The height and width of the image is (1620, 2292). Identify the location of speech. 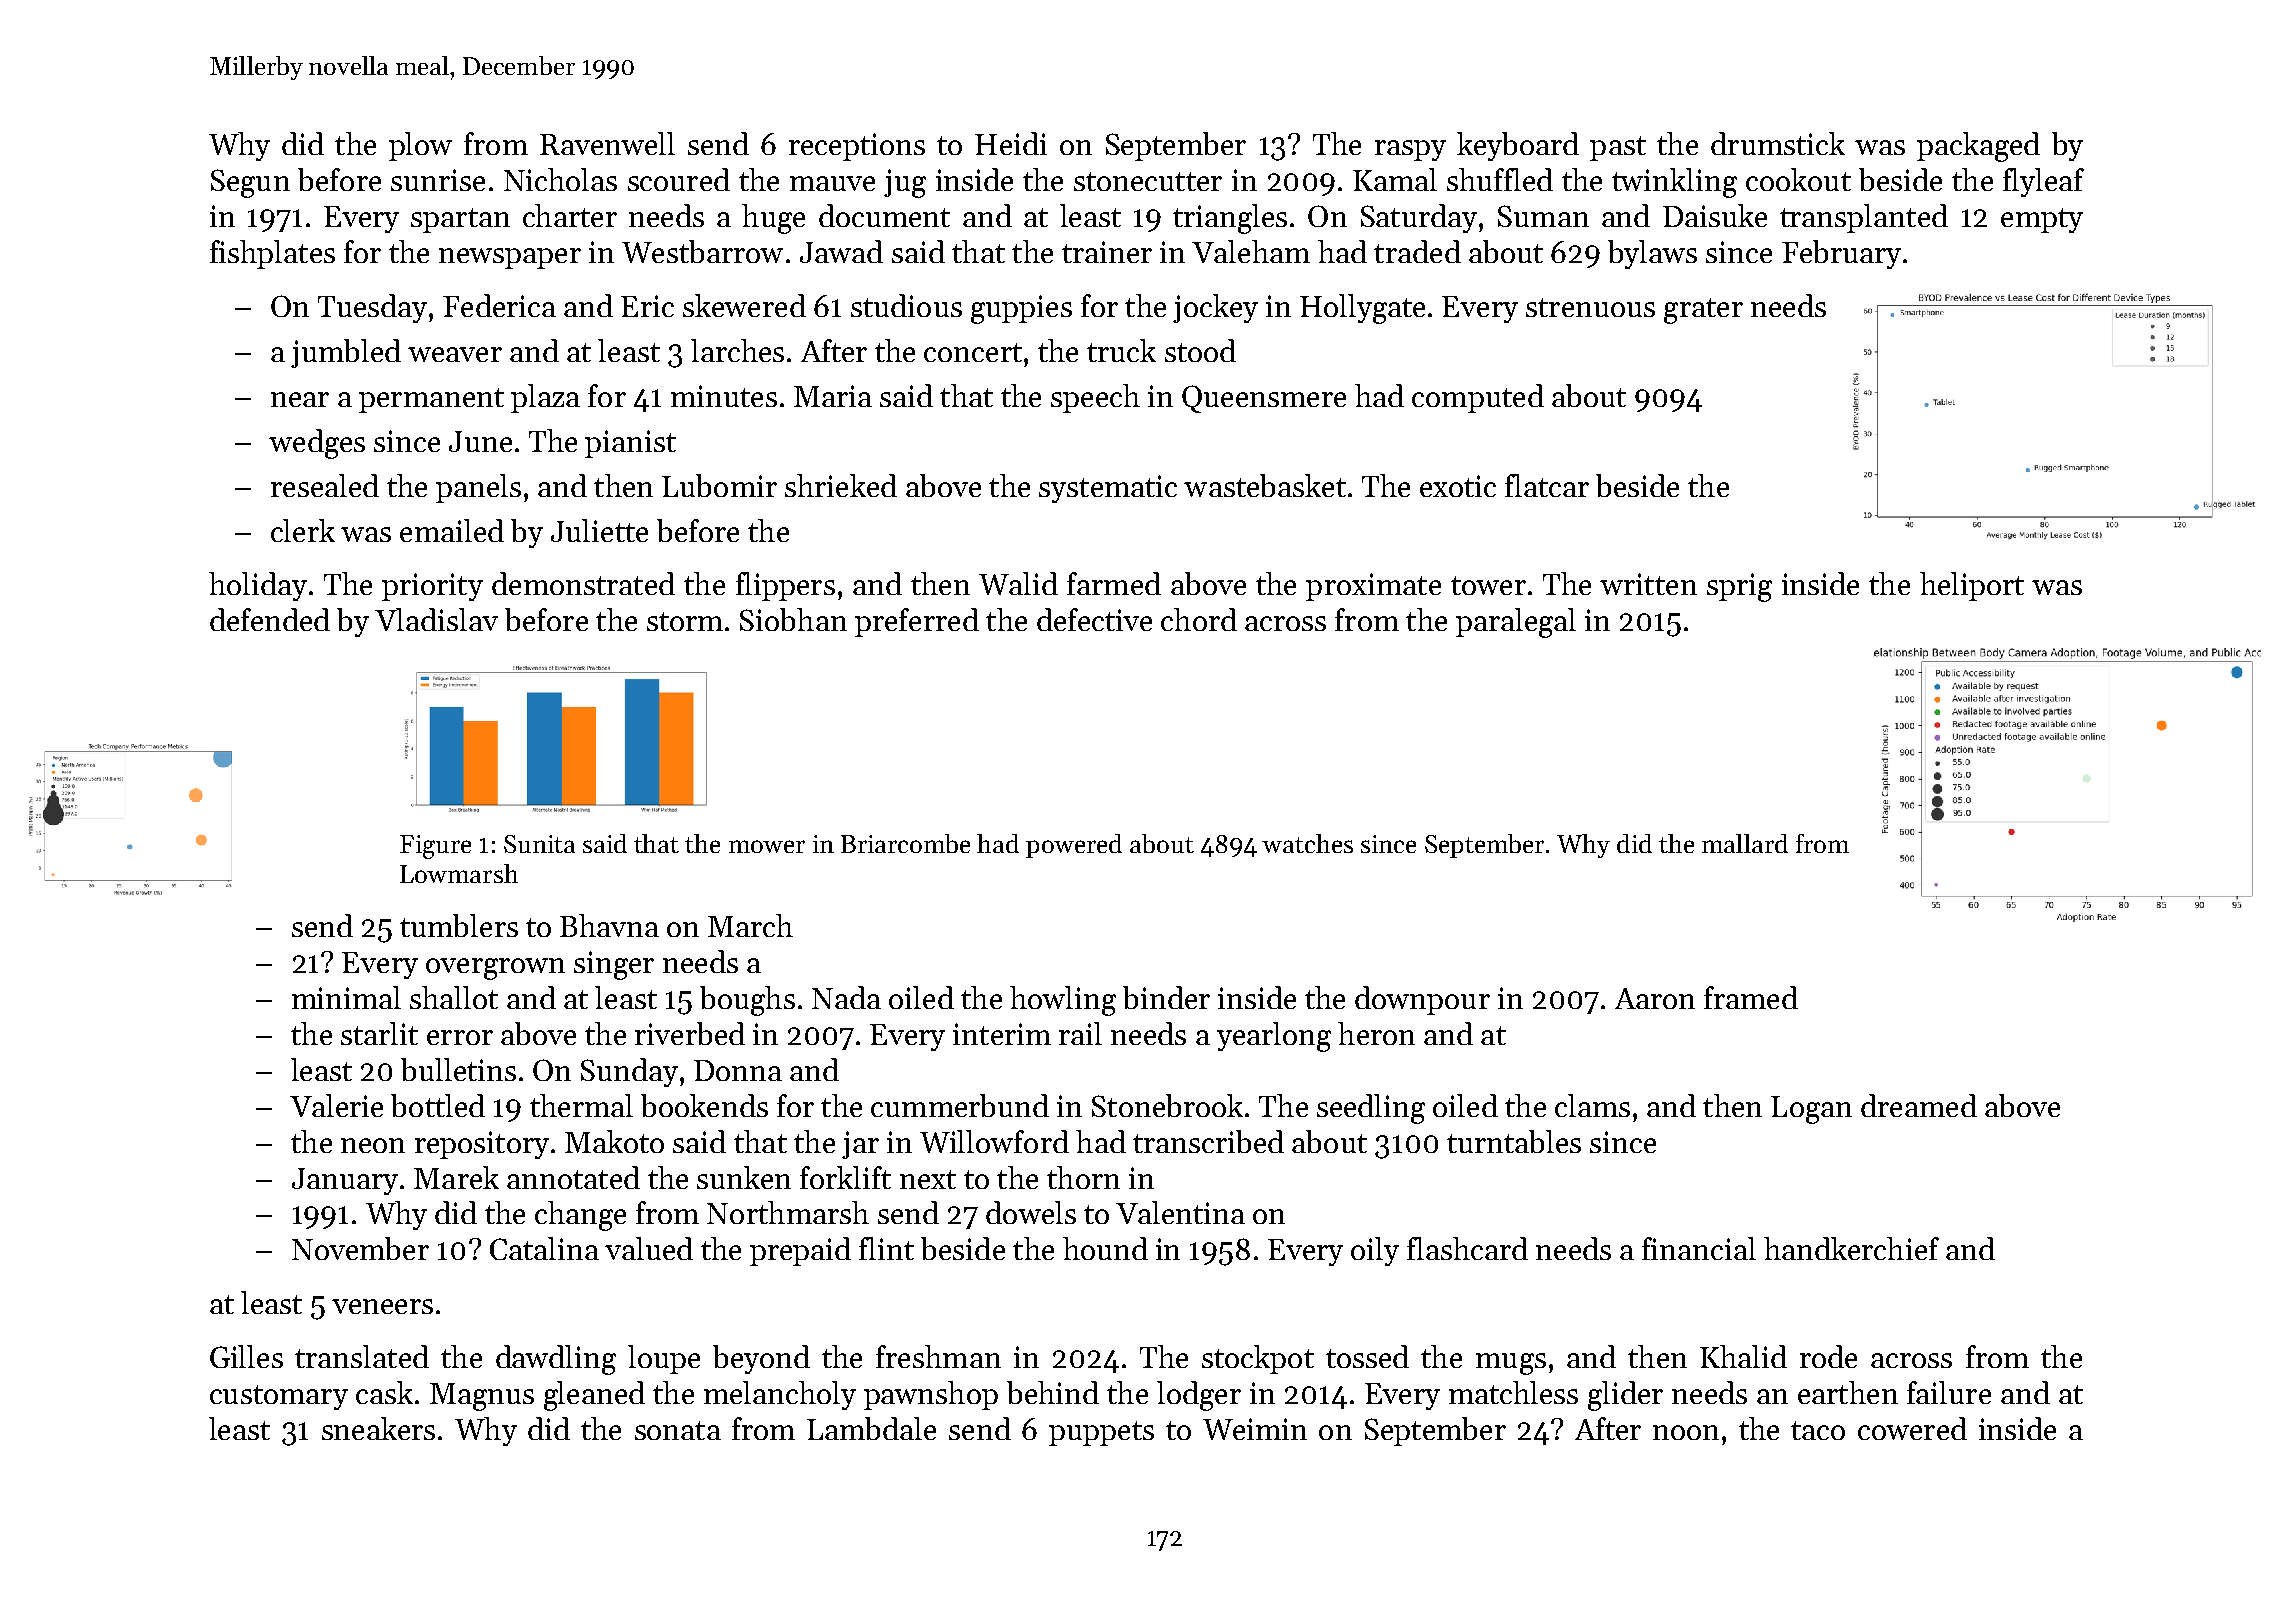
(1095, 398).
